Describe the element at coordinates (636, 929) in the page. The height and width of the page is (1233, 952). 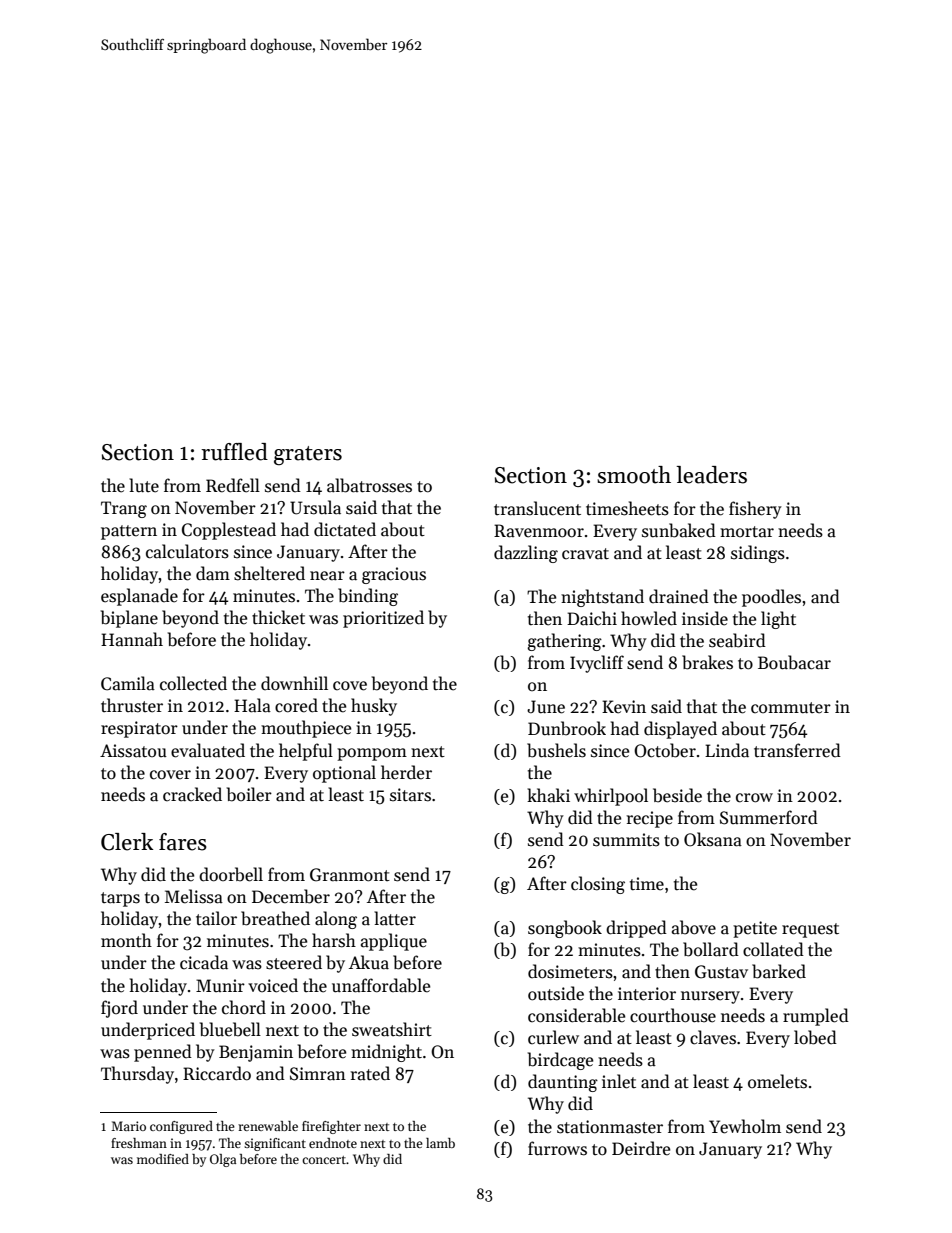
I see `dripped` at that location.
